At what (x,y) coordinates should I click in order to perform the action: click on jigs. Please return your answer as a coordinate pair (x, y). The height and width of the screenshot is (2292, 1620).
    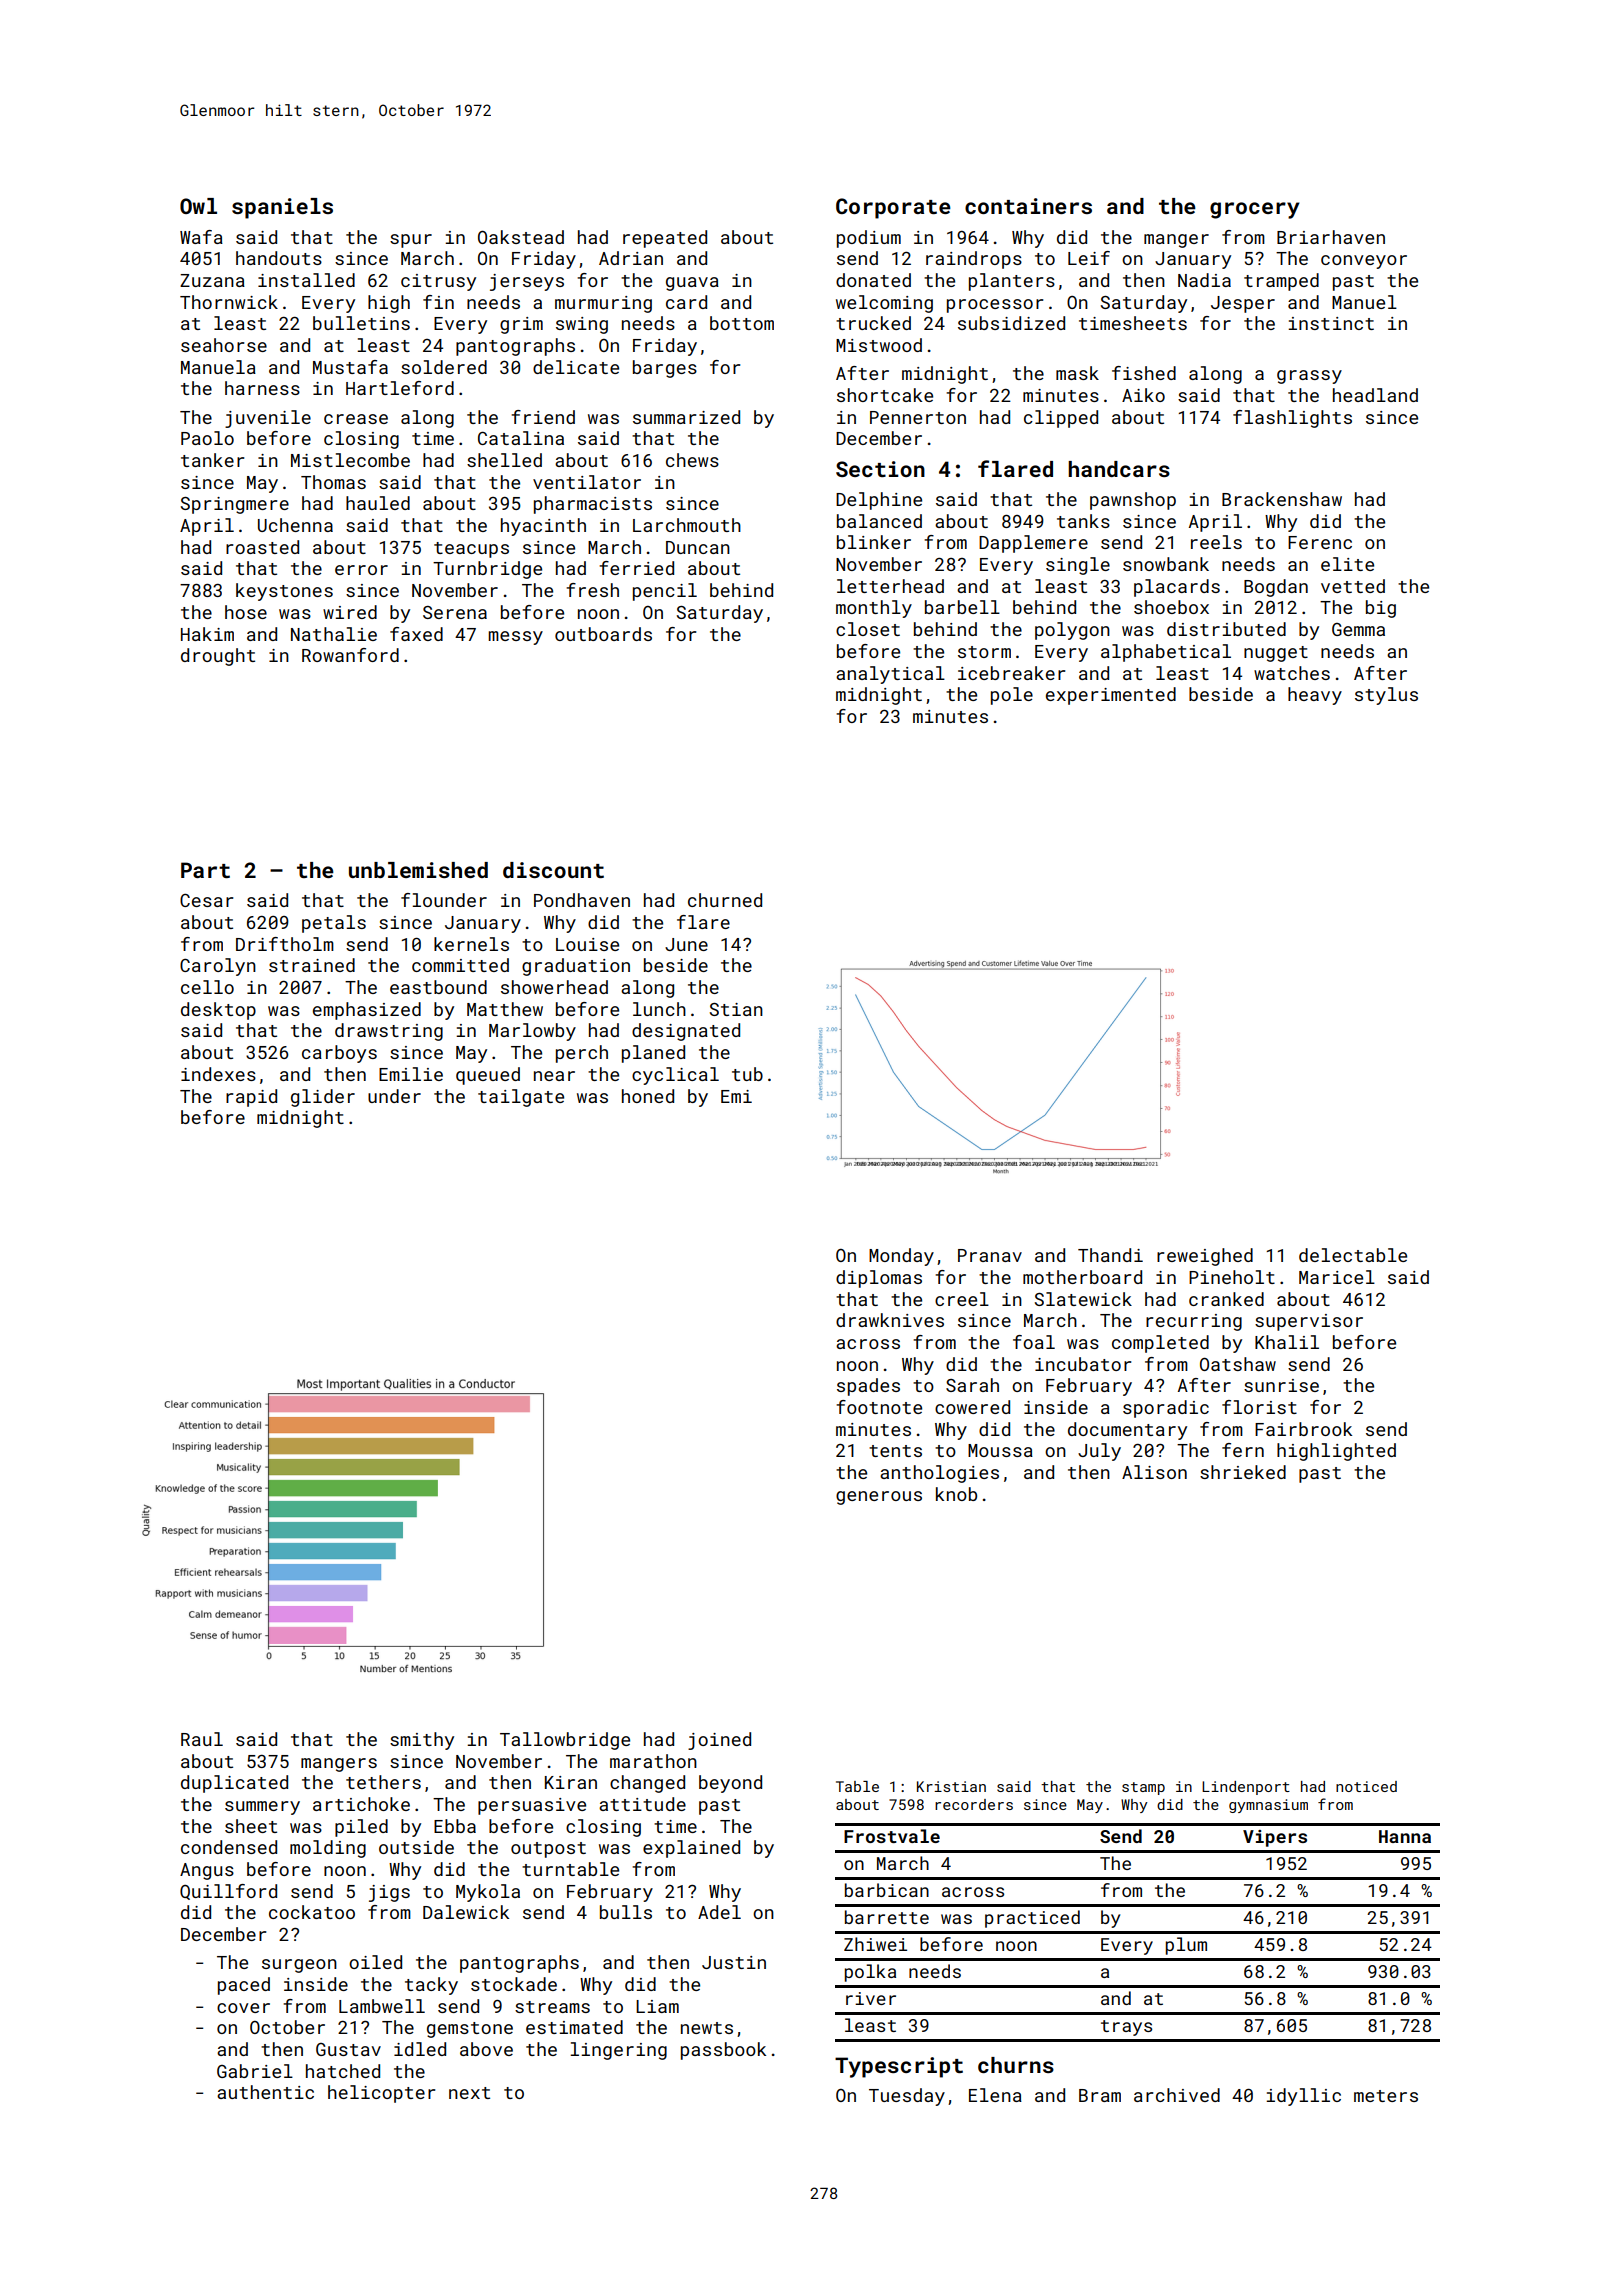
    Looking at the image, I should click on (389, 1893).
